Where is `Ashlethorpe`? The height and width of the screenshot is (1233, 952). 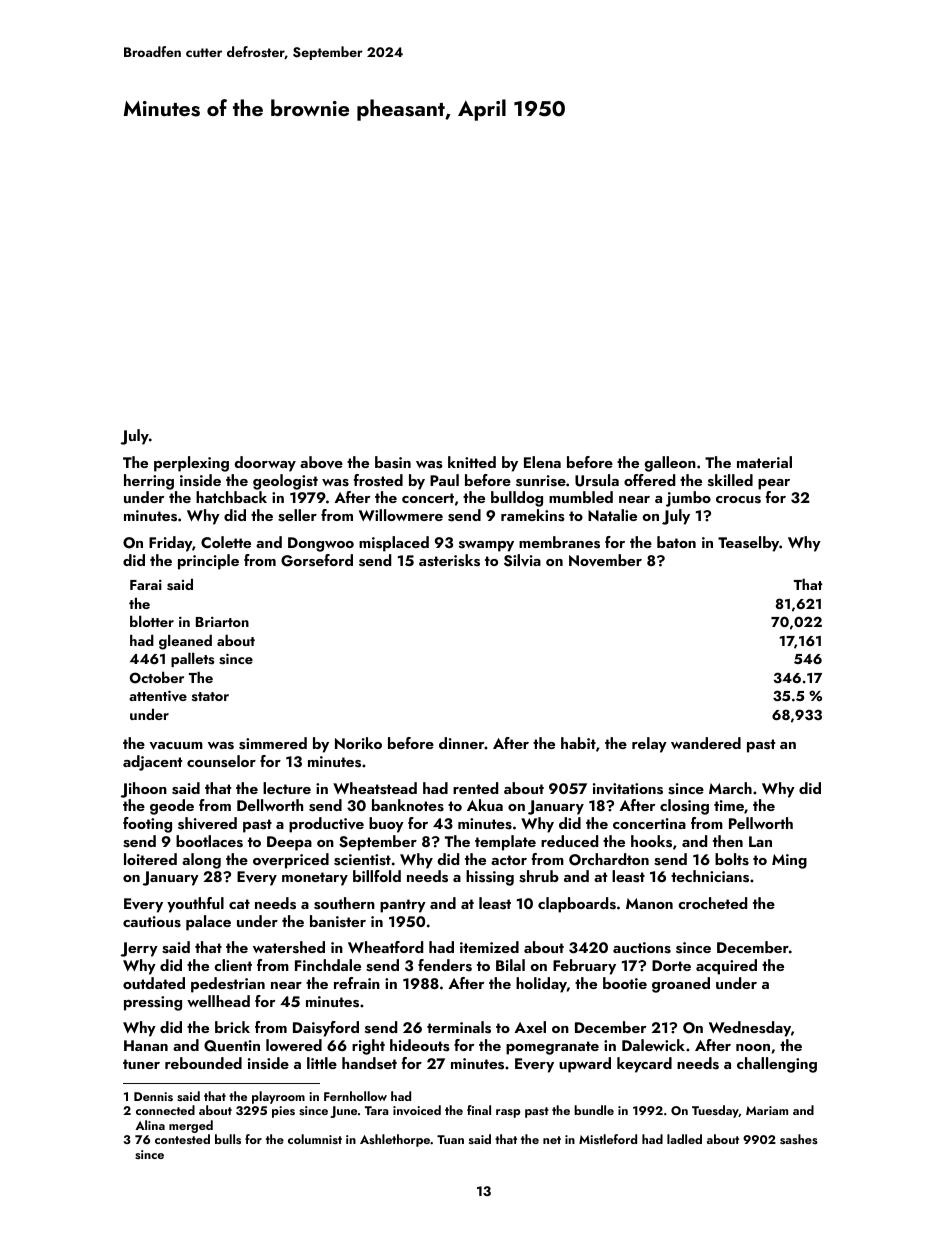
Ashlethorpe is located at coordinates (395, 1140).
